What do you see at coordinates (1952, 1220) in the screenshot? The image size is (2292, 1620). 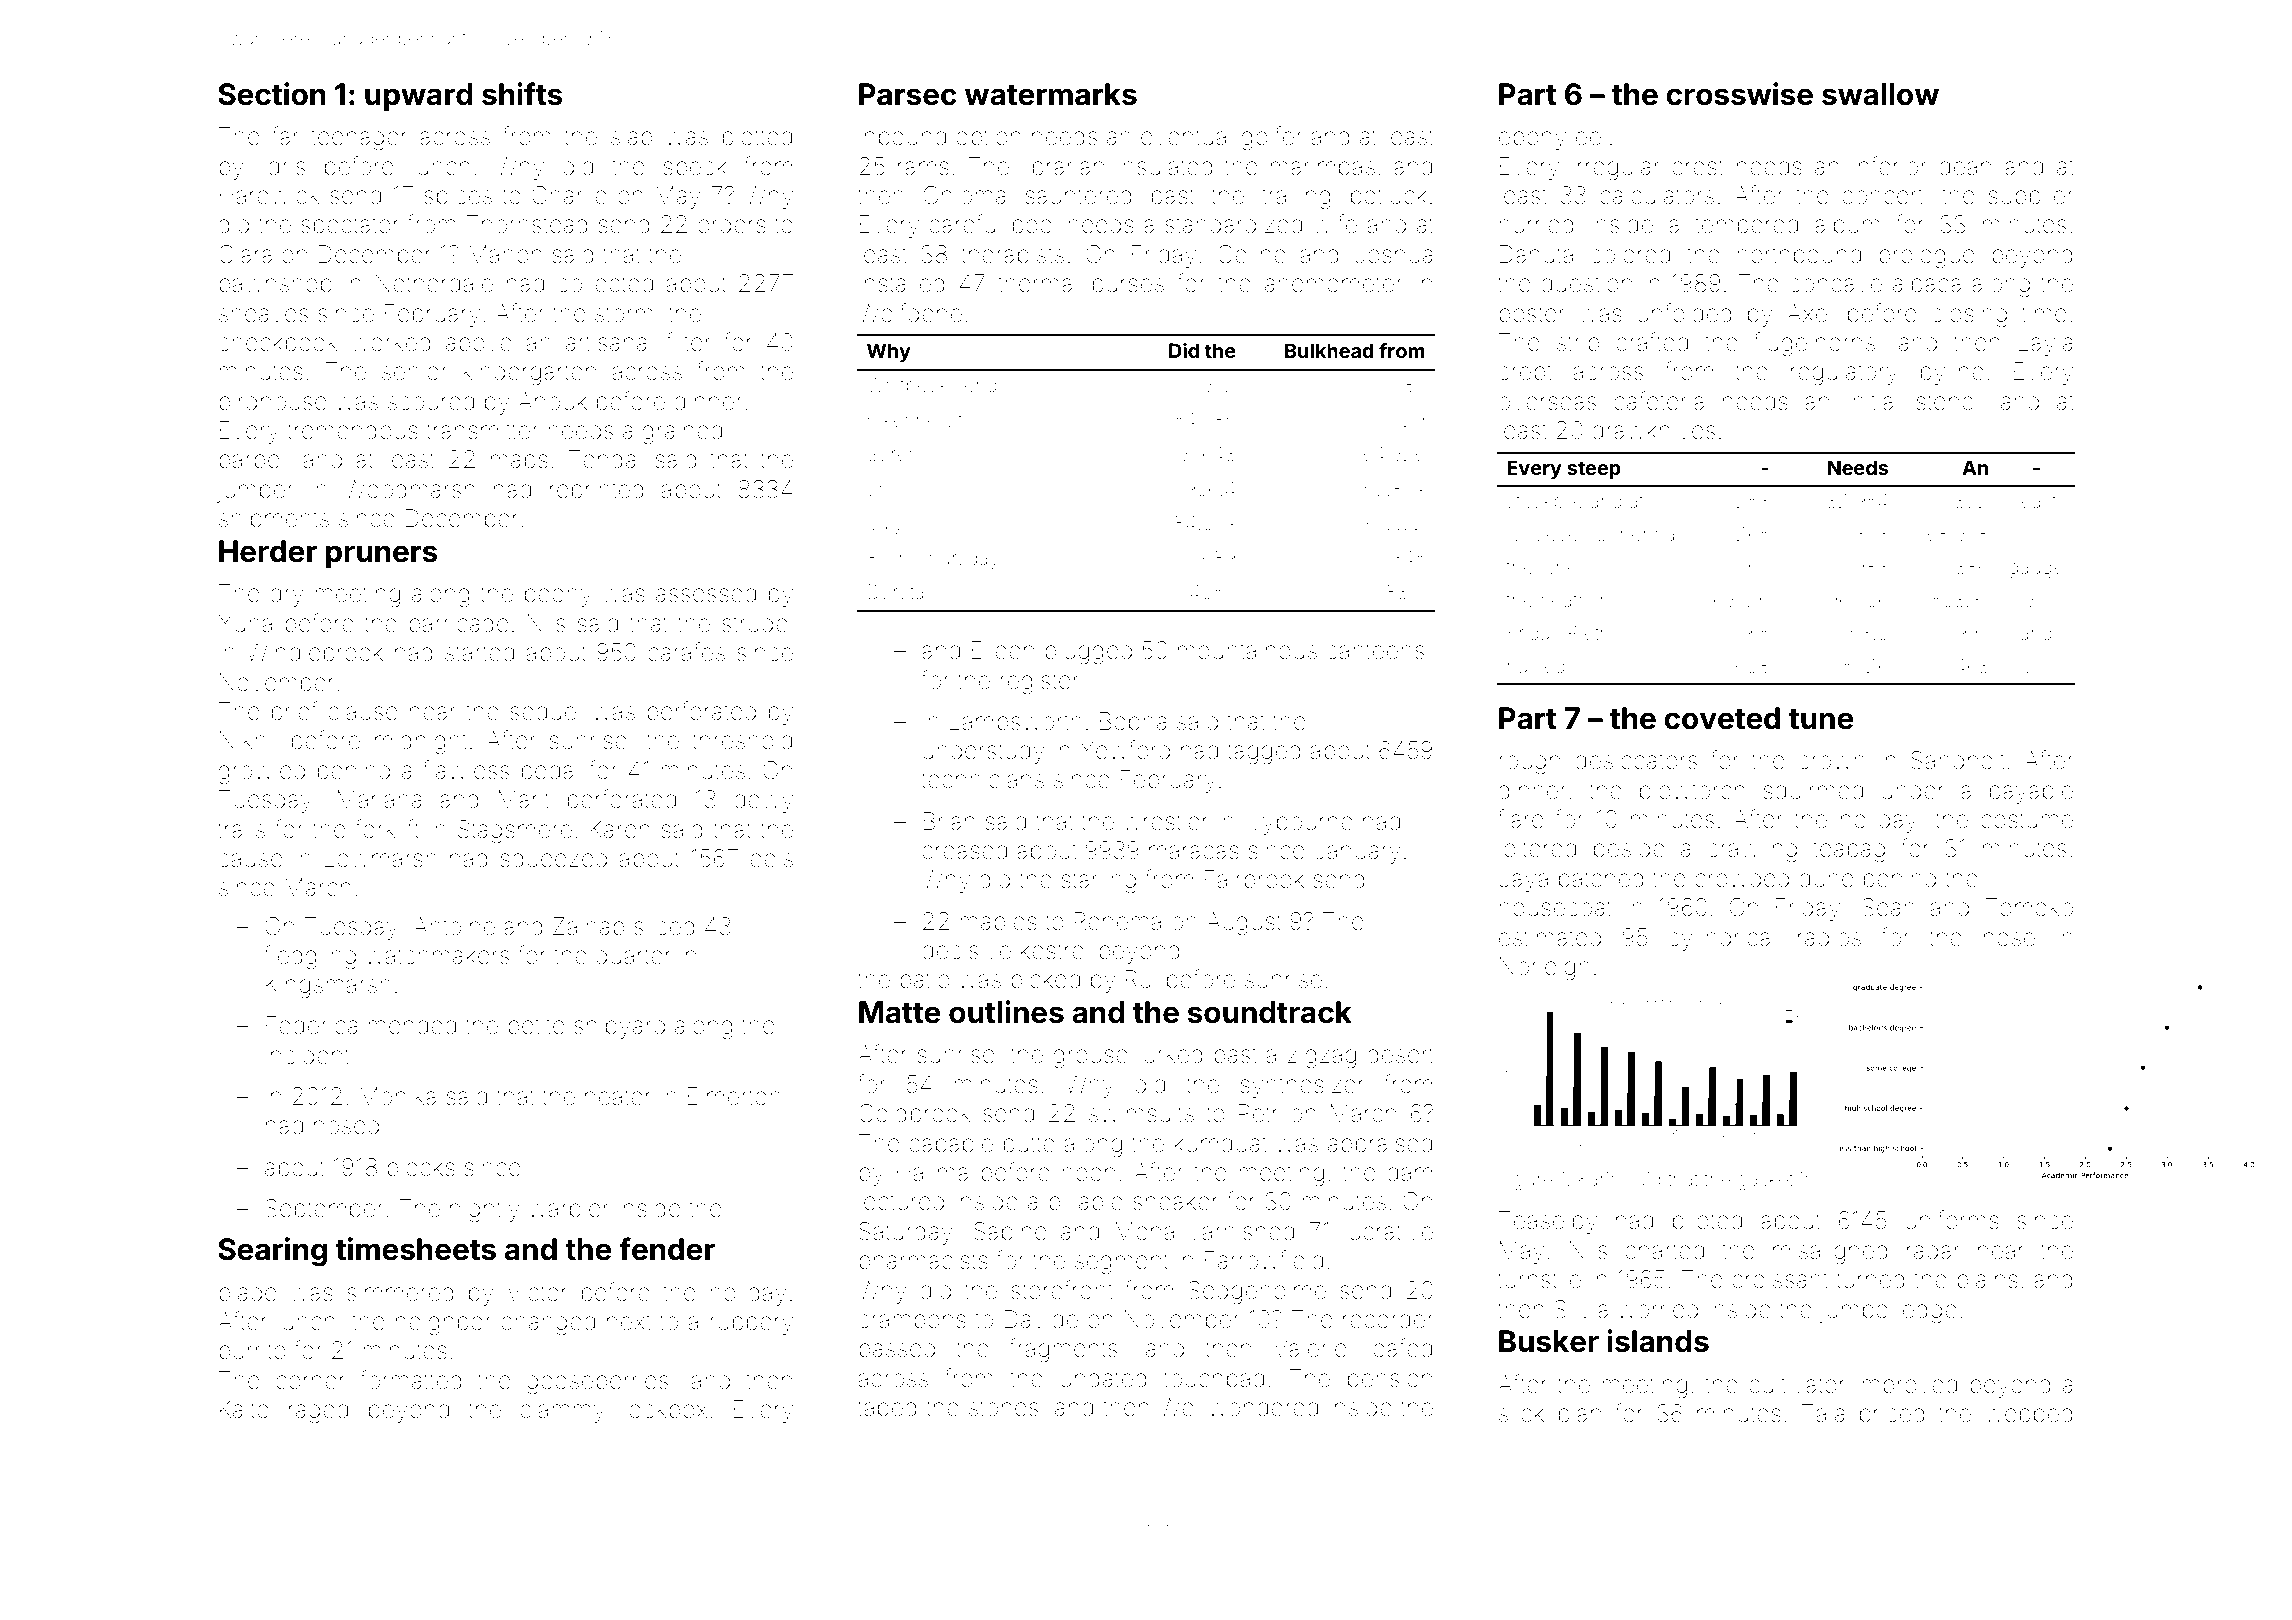 I see `uniforms` at bounding box center [1952, 1220].
